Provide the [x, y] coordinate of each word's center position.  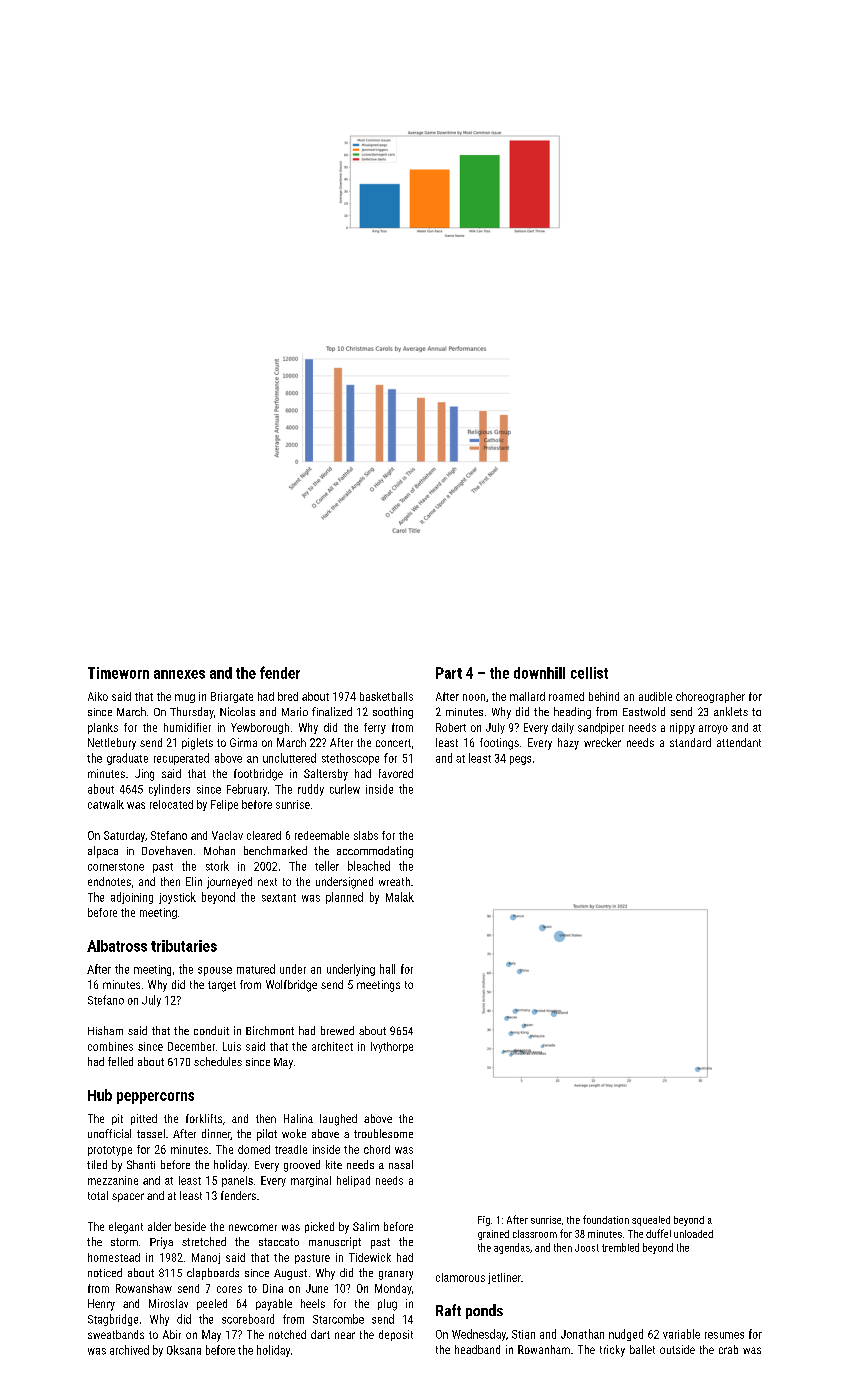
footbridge [258, 775]
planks [103, 728]
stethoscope [350, 759]
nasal [401, 1164]
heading [572, 713]
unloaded [693, 1234]
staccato [279, 1242]
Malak [400, 897]
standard [690, 742]
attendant [739, 742]
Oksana [184, 1350]
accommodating [375, 852]
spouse [215, 971]
